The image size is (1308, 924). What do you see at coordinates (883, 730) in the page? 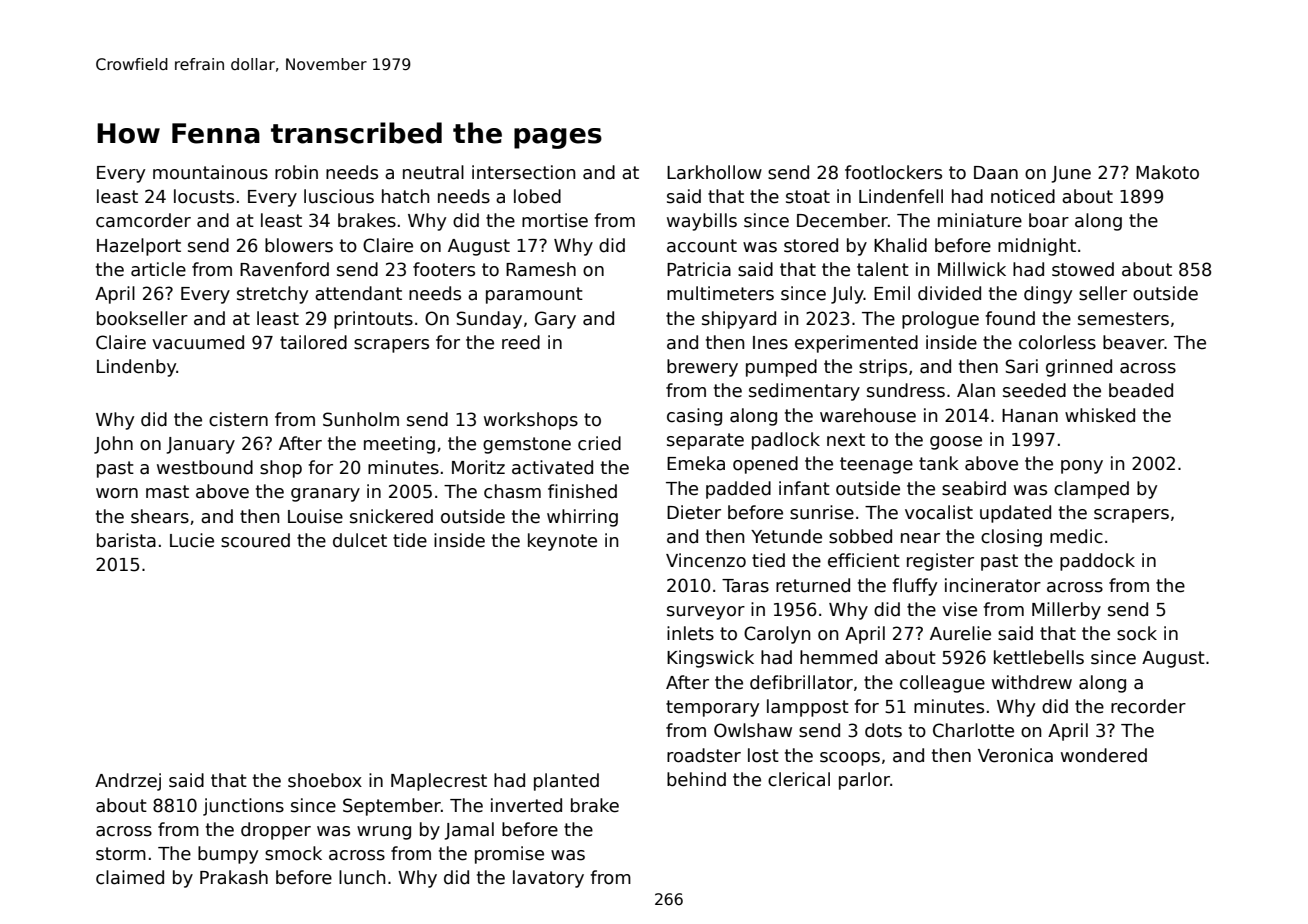
I see `dots` at bounding box center [883, 730].
